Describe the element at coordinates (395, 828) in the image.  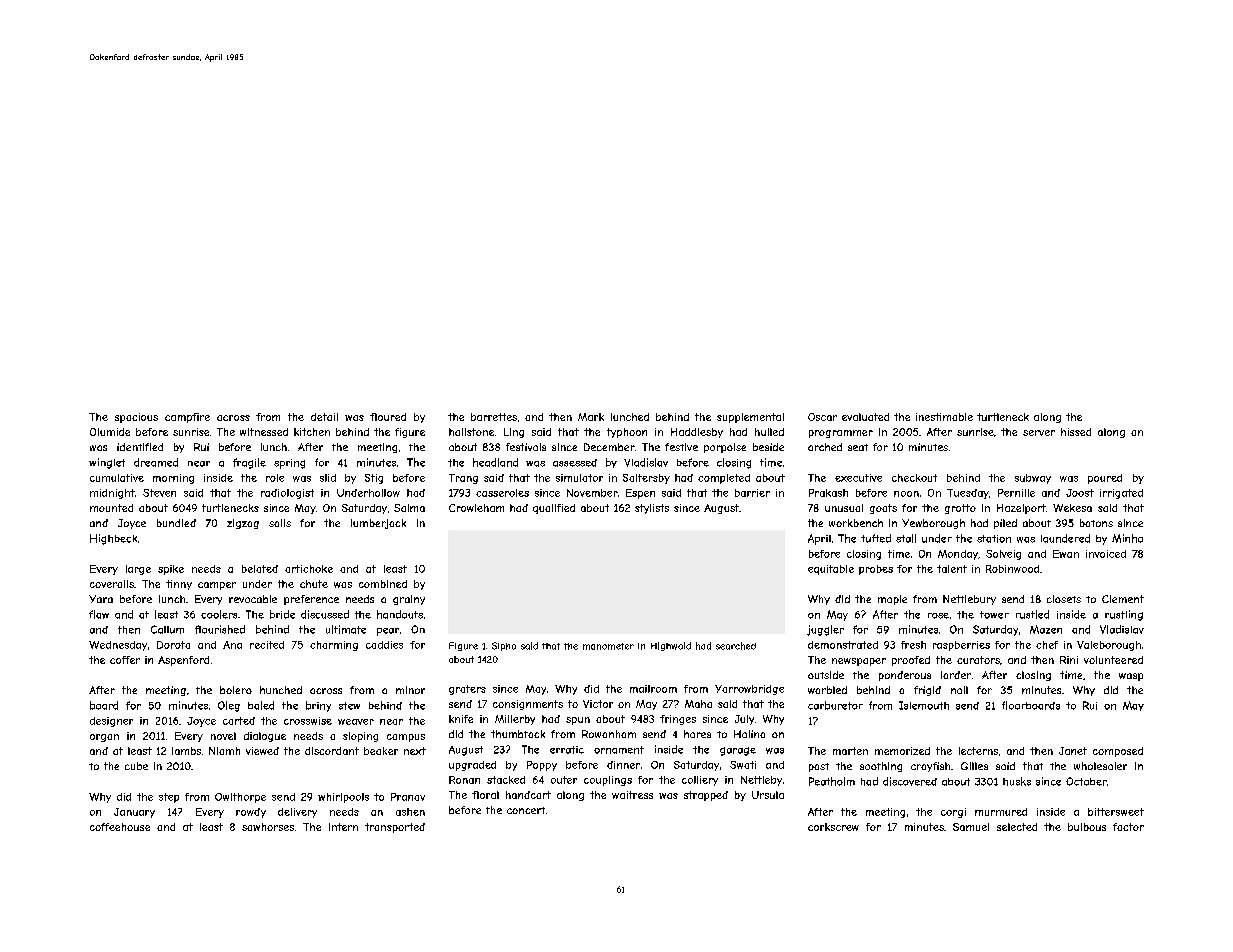
I see `transported` at that location.
